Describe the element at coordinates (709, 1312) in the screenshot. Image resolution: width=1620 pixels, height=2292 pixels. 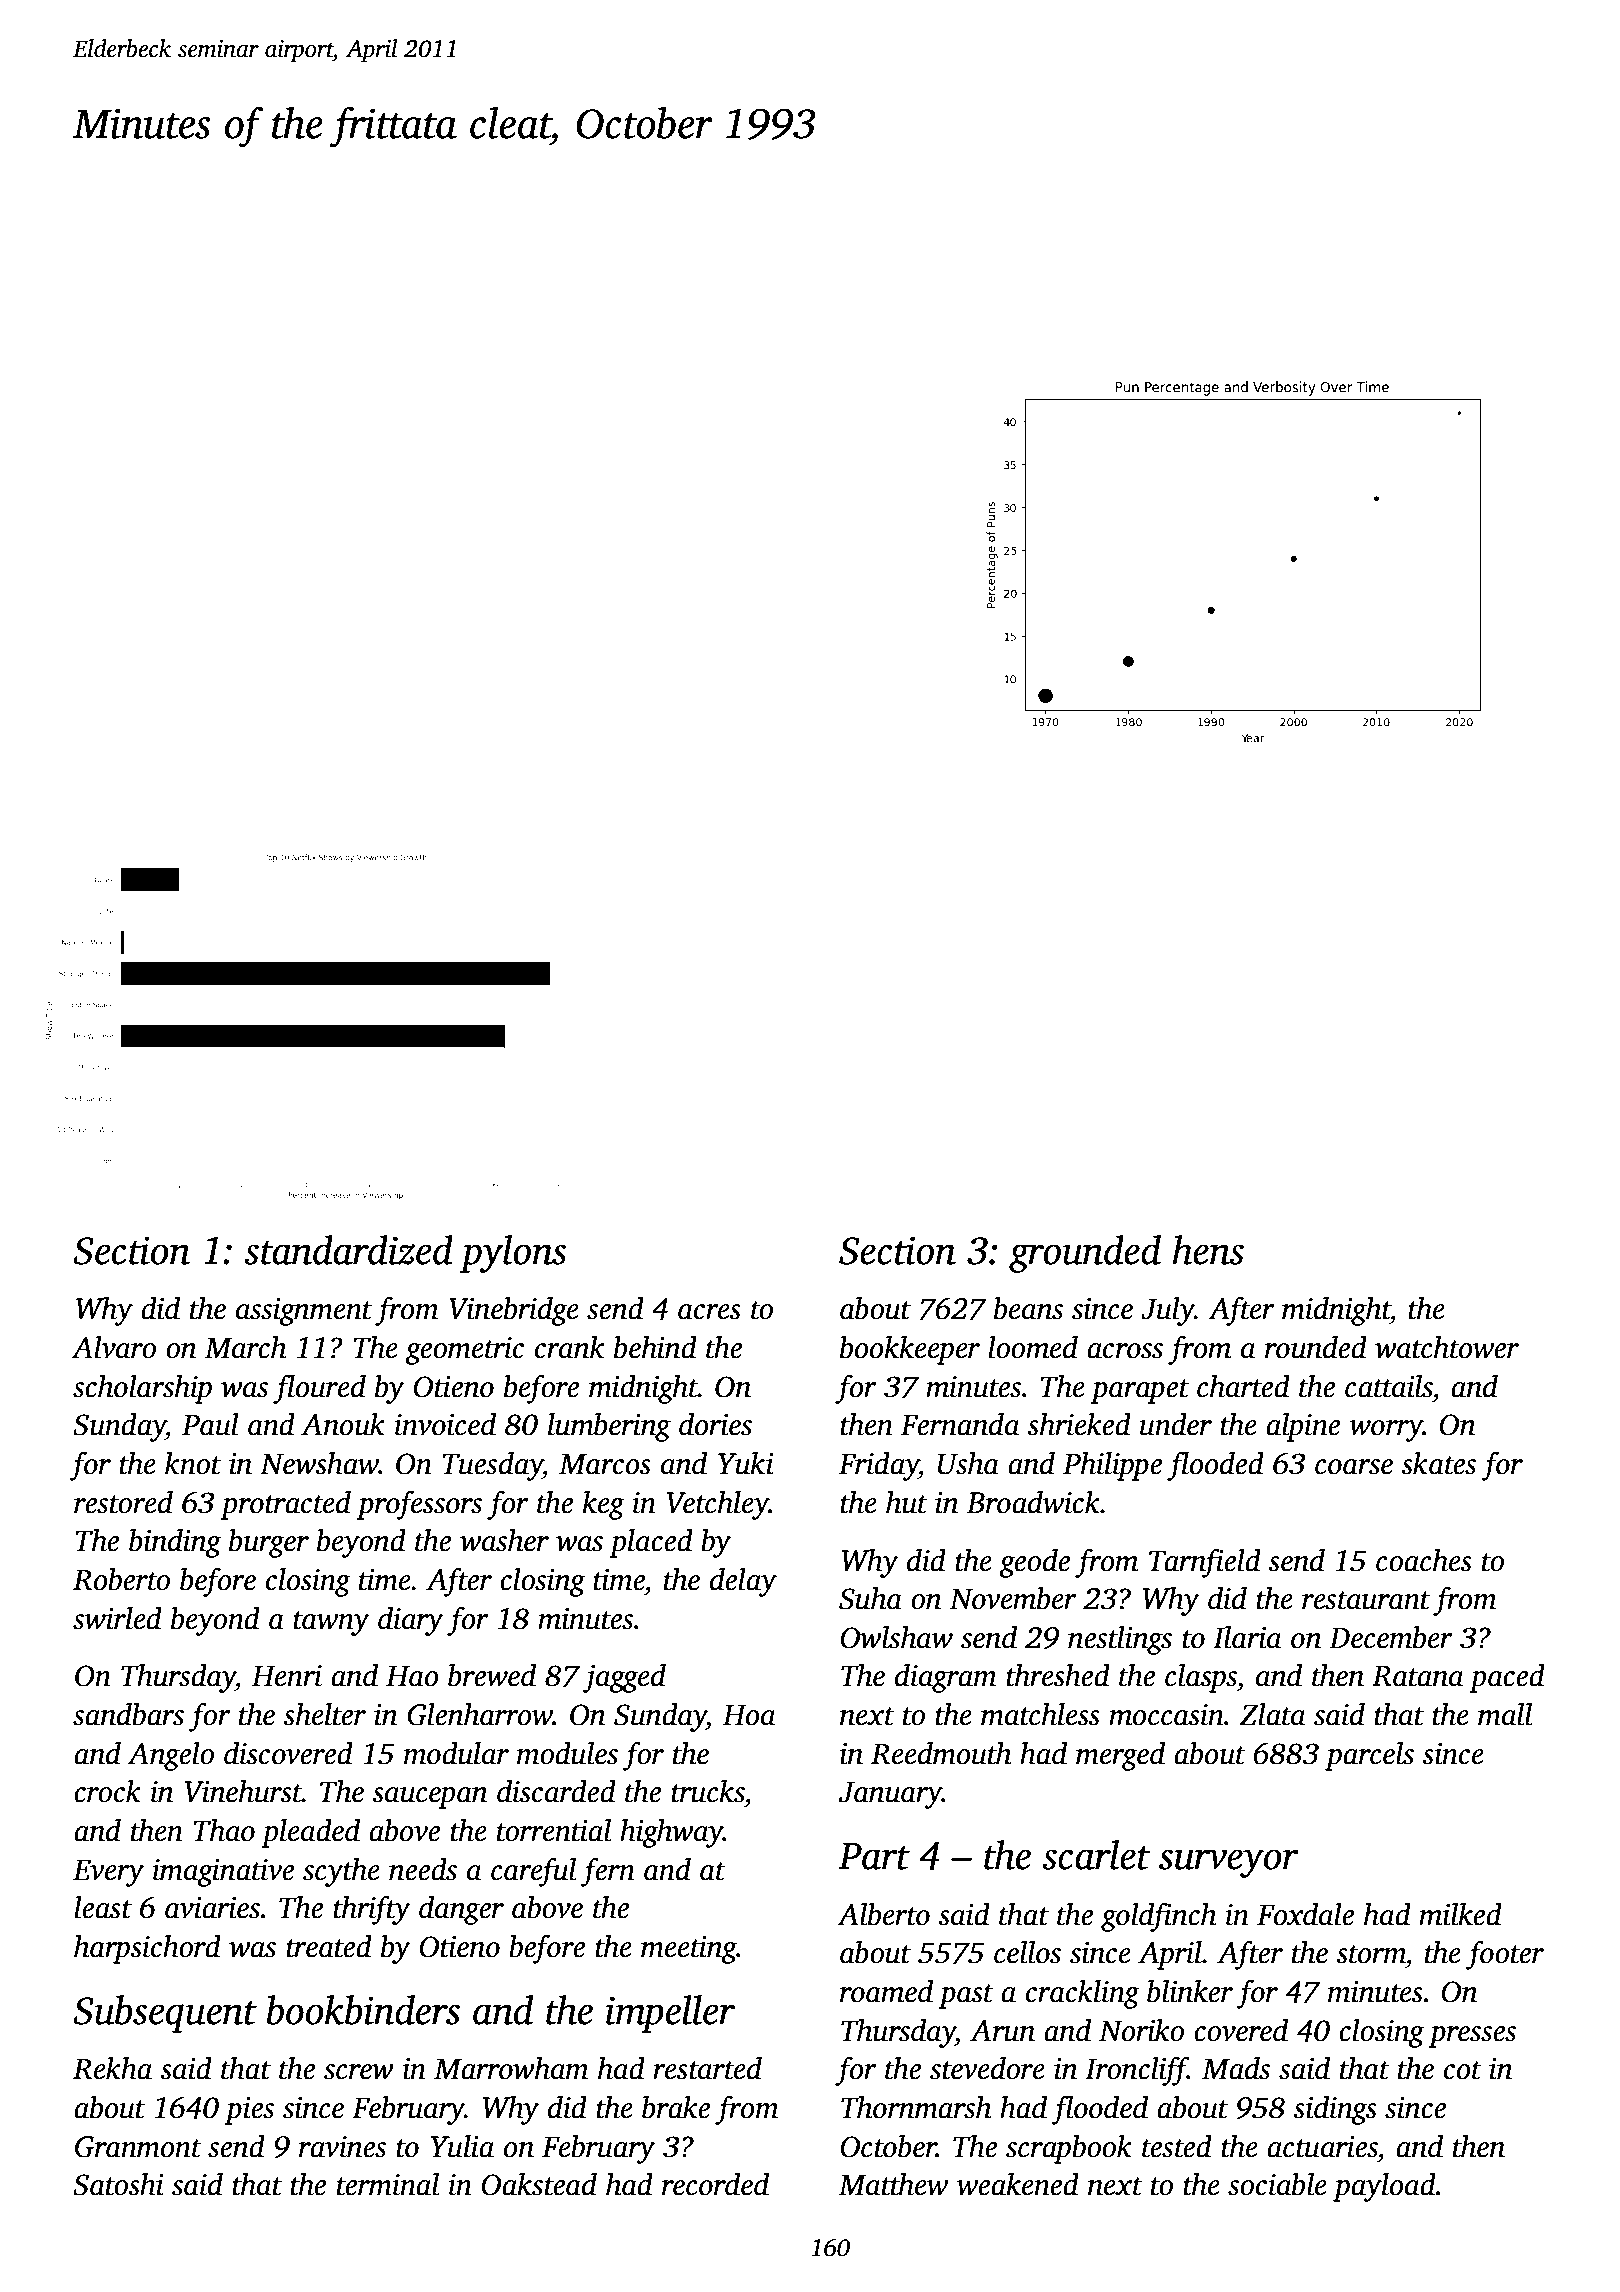
I see `acres` at that location.
